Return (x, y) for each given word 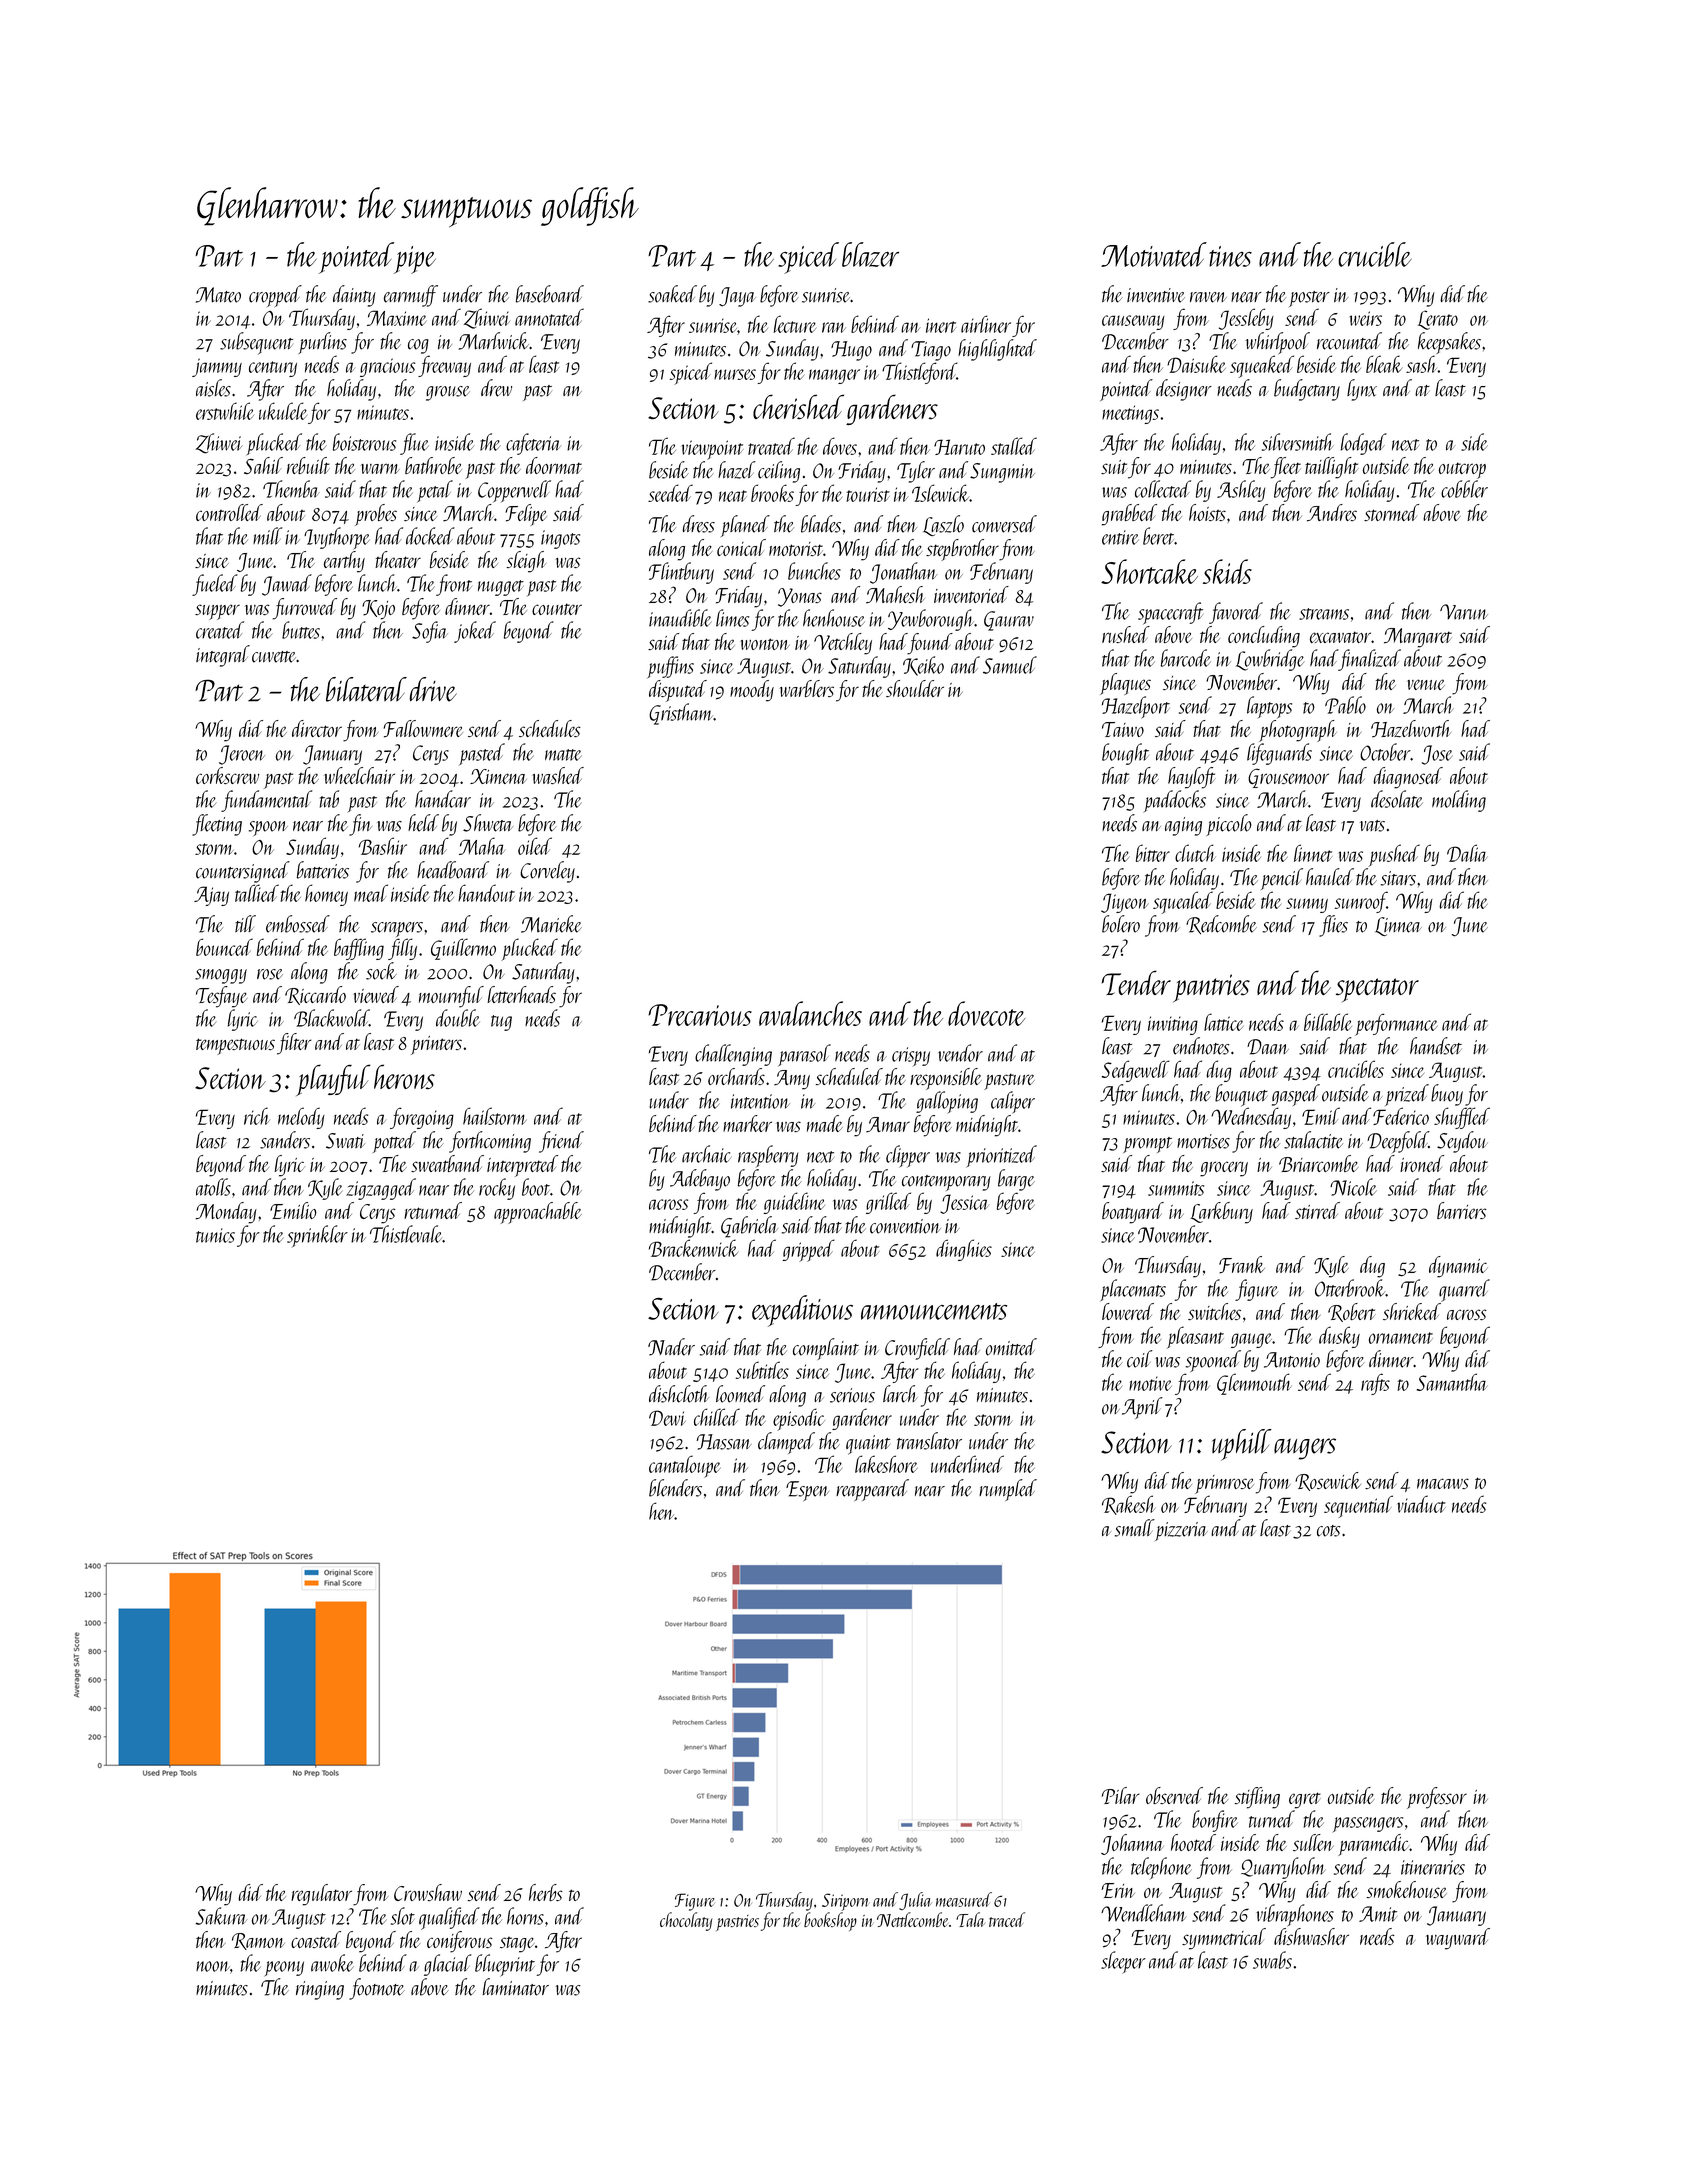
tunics (215, 1235)
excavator (1340, 637)
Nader (671, 1347)
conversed (1004, 524)
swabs (1272, 1960)
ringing (320, 1990)
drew (496, 388)
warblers (807, 688)
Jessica (964, 1204)
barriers (1462, 1210)
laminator (515, 1987)
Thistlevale (406, 1234)
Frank (1242, 1265)
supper (217, 612)
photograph (1298, 731)
